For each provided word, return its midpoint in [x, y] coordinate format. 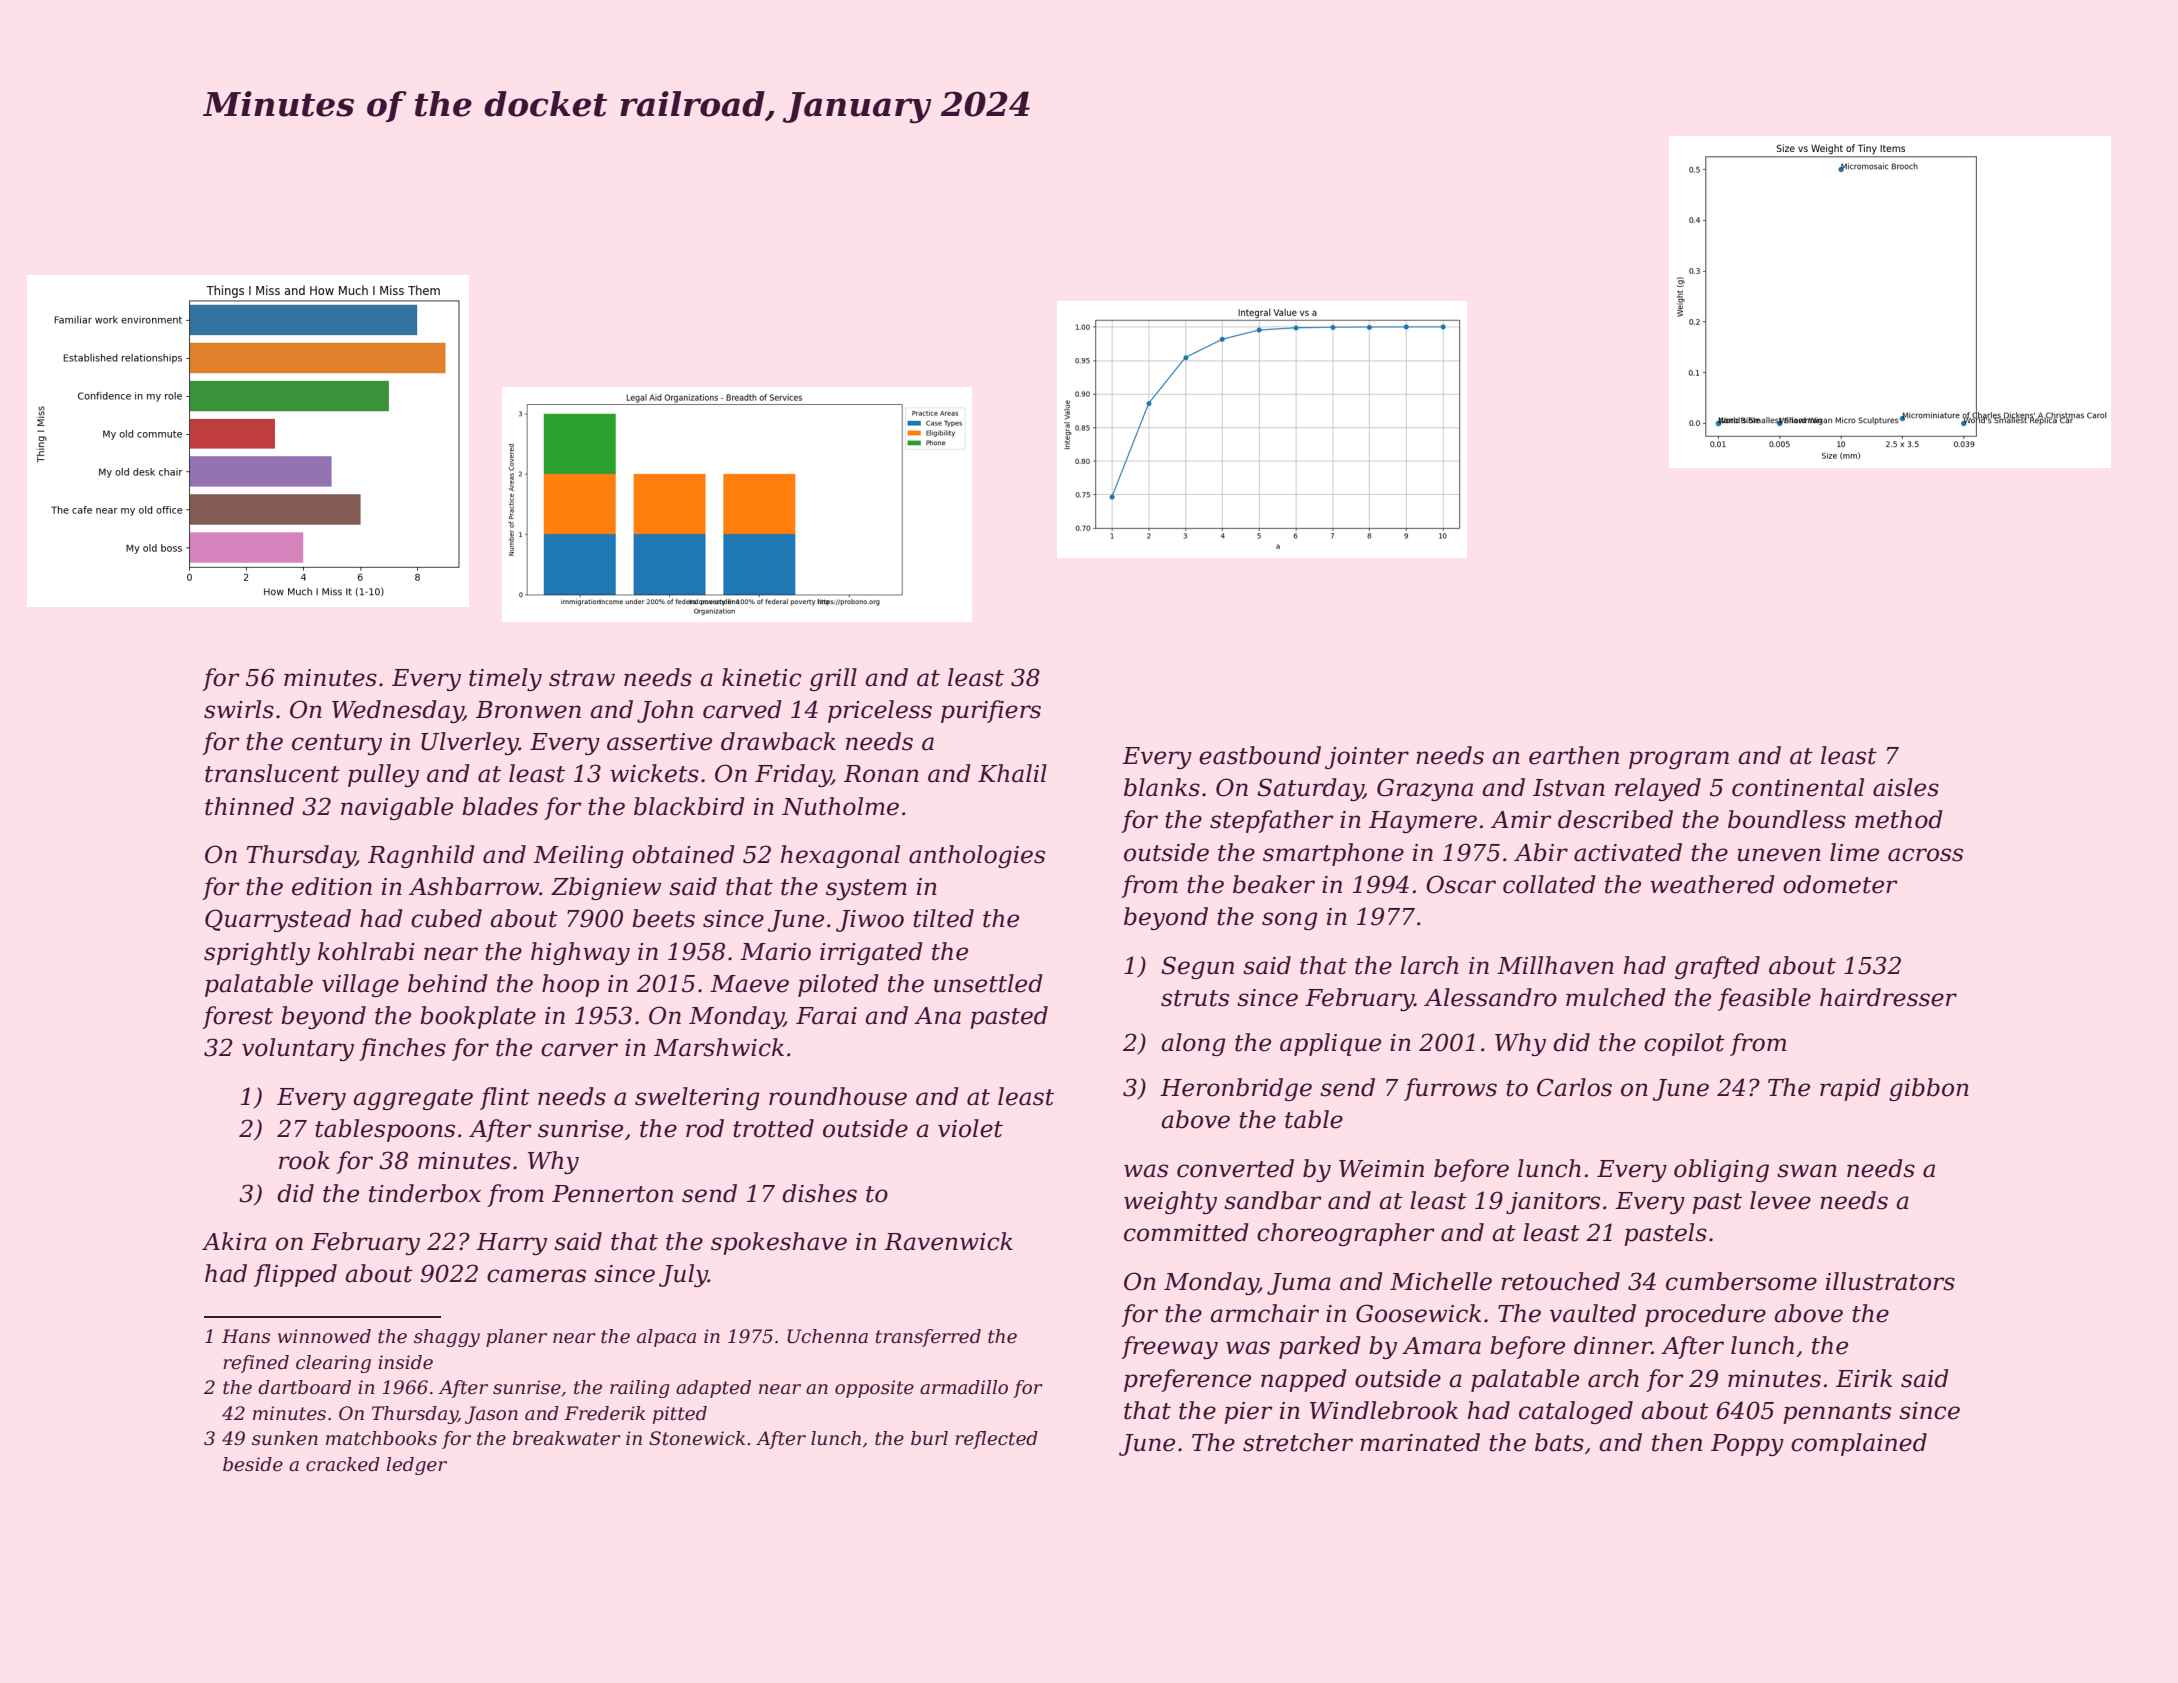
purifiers [991, 711]
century [337, 744]
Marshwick [719, 1047]
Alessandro [1490, 997]
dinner [1613, 1345]
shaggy [447, 1338]
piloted [838, 985]
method [1899, 819]
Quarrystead [278, 920]
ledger [417, 1466]
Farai [826, 1016]
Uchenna [827, 1336]
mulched [1616, 997]
